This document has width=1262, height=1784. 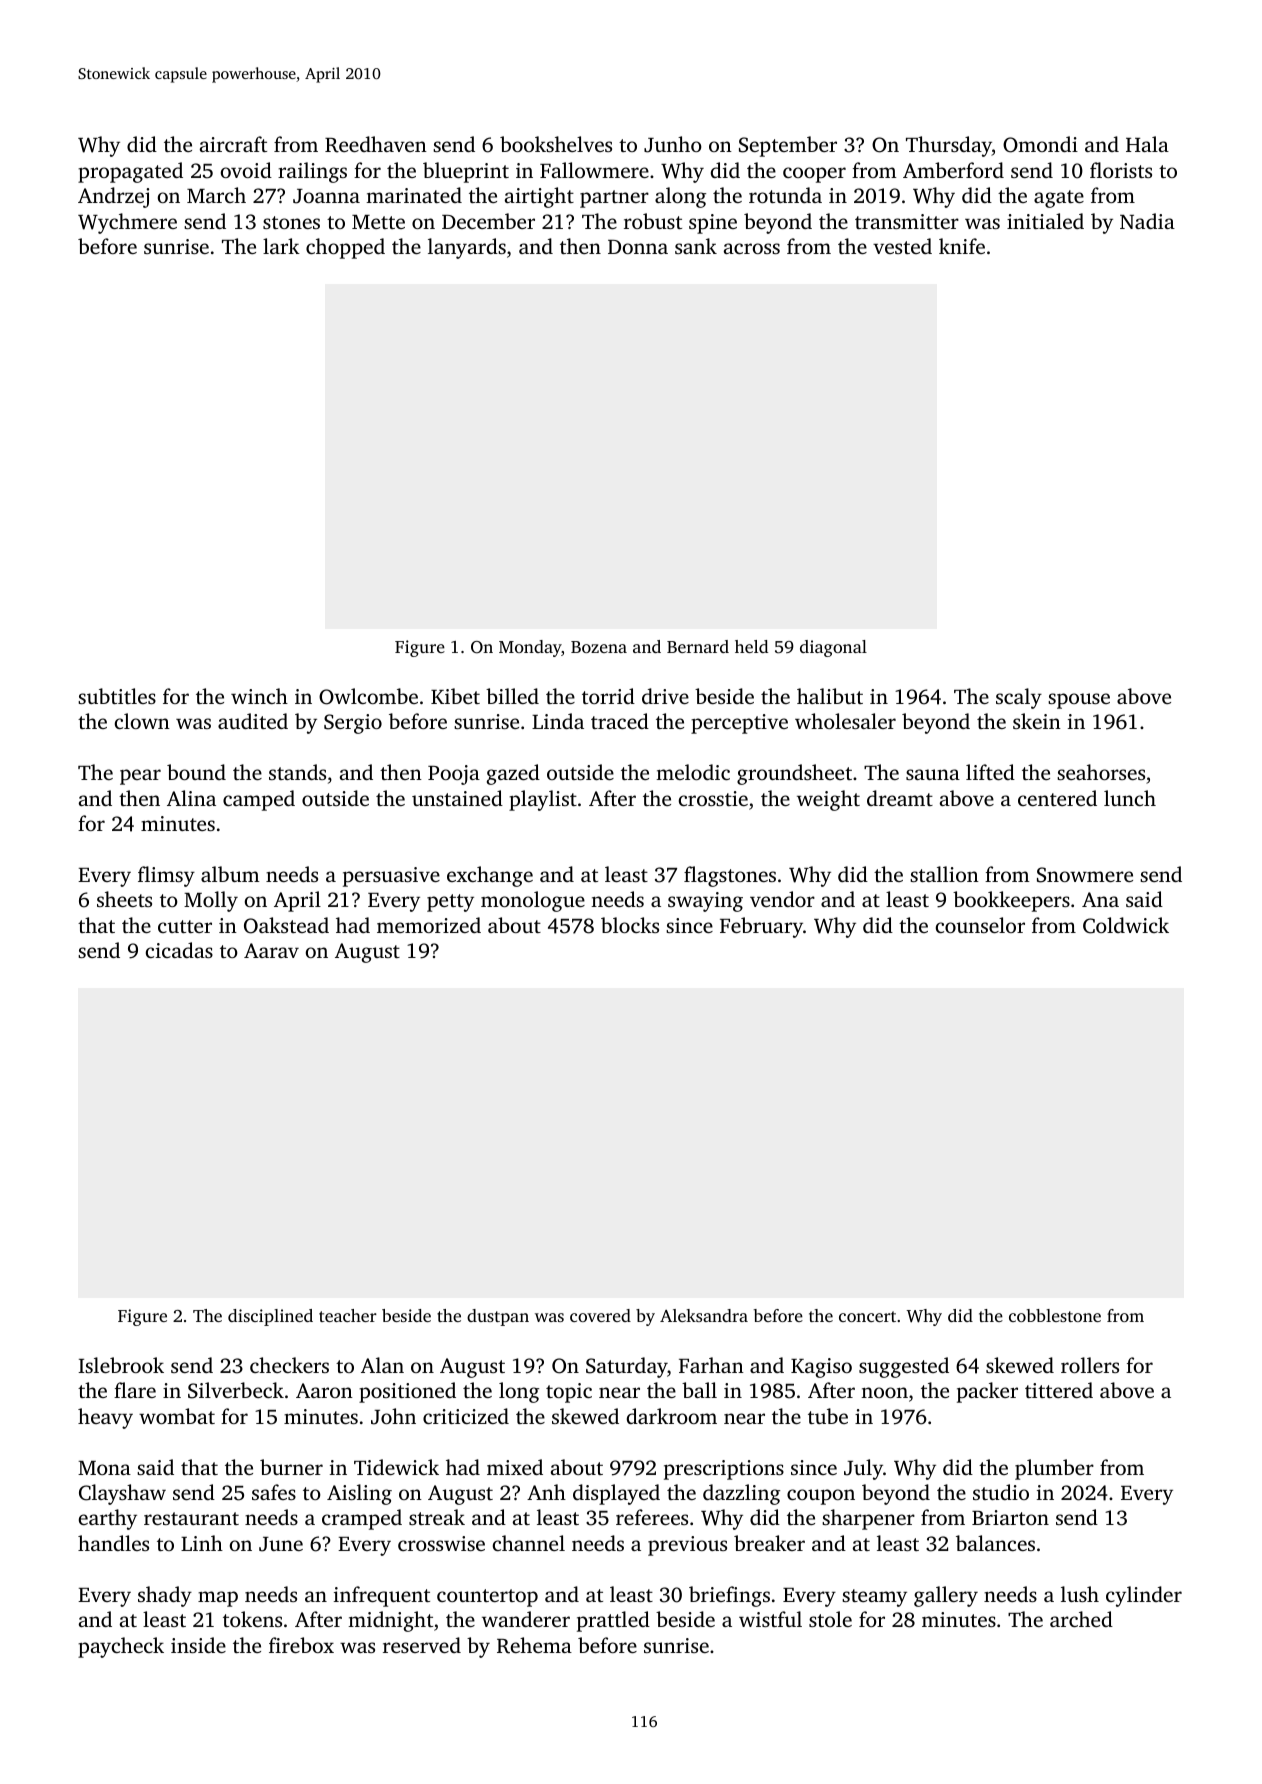 I want to click on halibut, so click(x=830, y=696).
